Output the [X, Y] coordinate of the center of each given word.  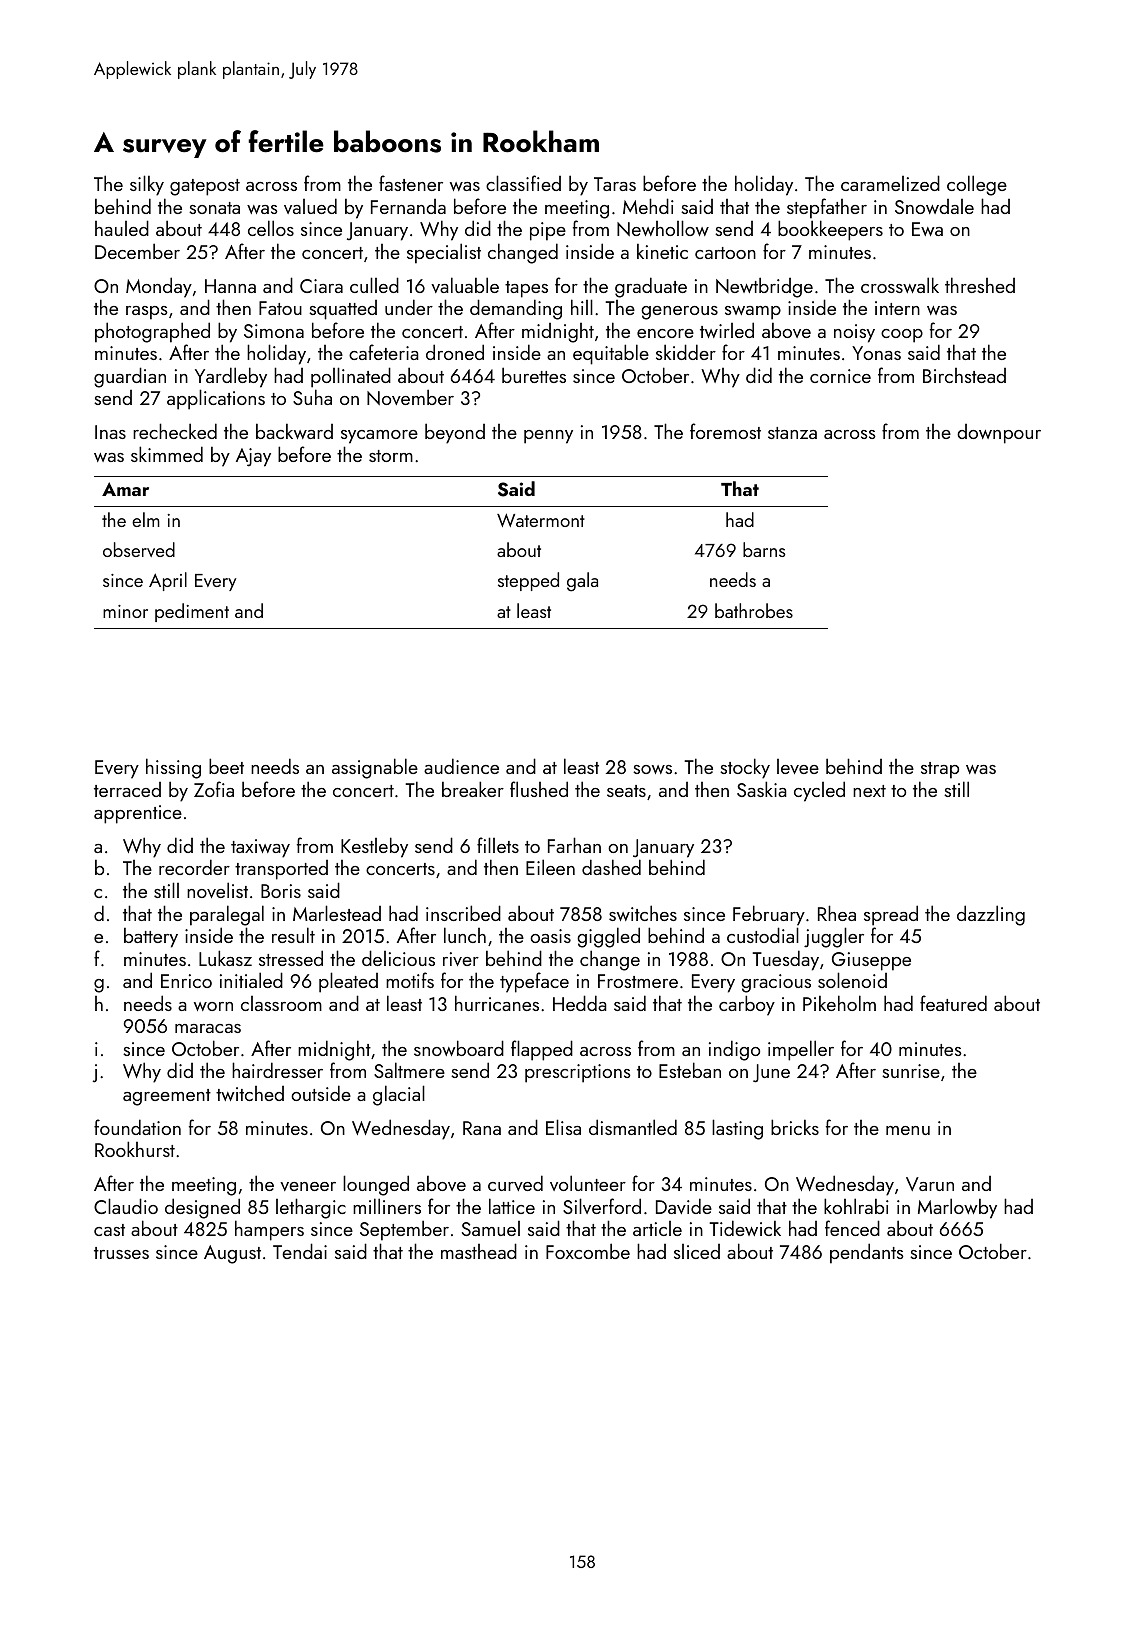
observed [139, 549]
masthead [479, 1251]
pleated [348, 982]
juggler [834, 937]
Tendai [300, 1251]
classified [523, 183]
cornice [840, 376]
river [461, 959]
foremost [725, 431]
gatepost [205, 187]
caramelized [890, 183]
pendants [867, 1253]
